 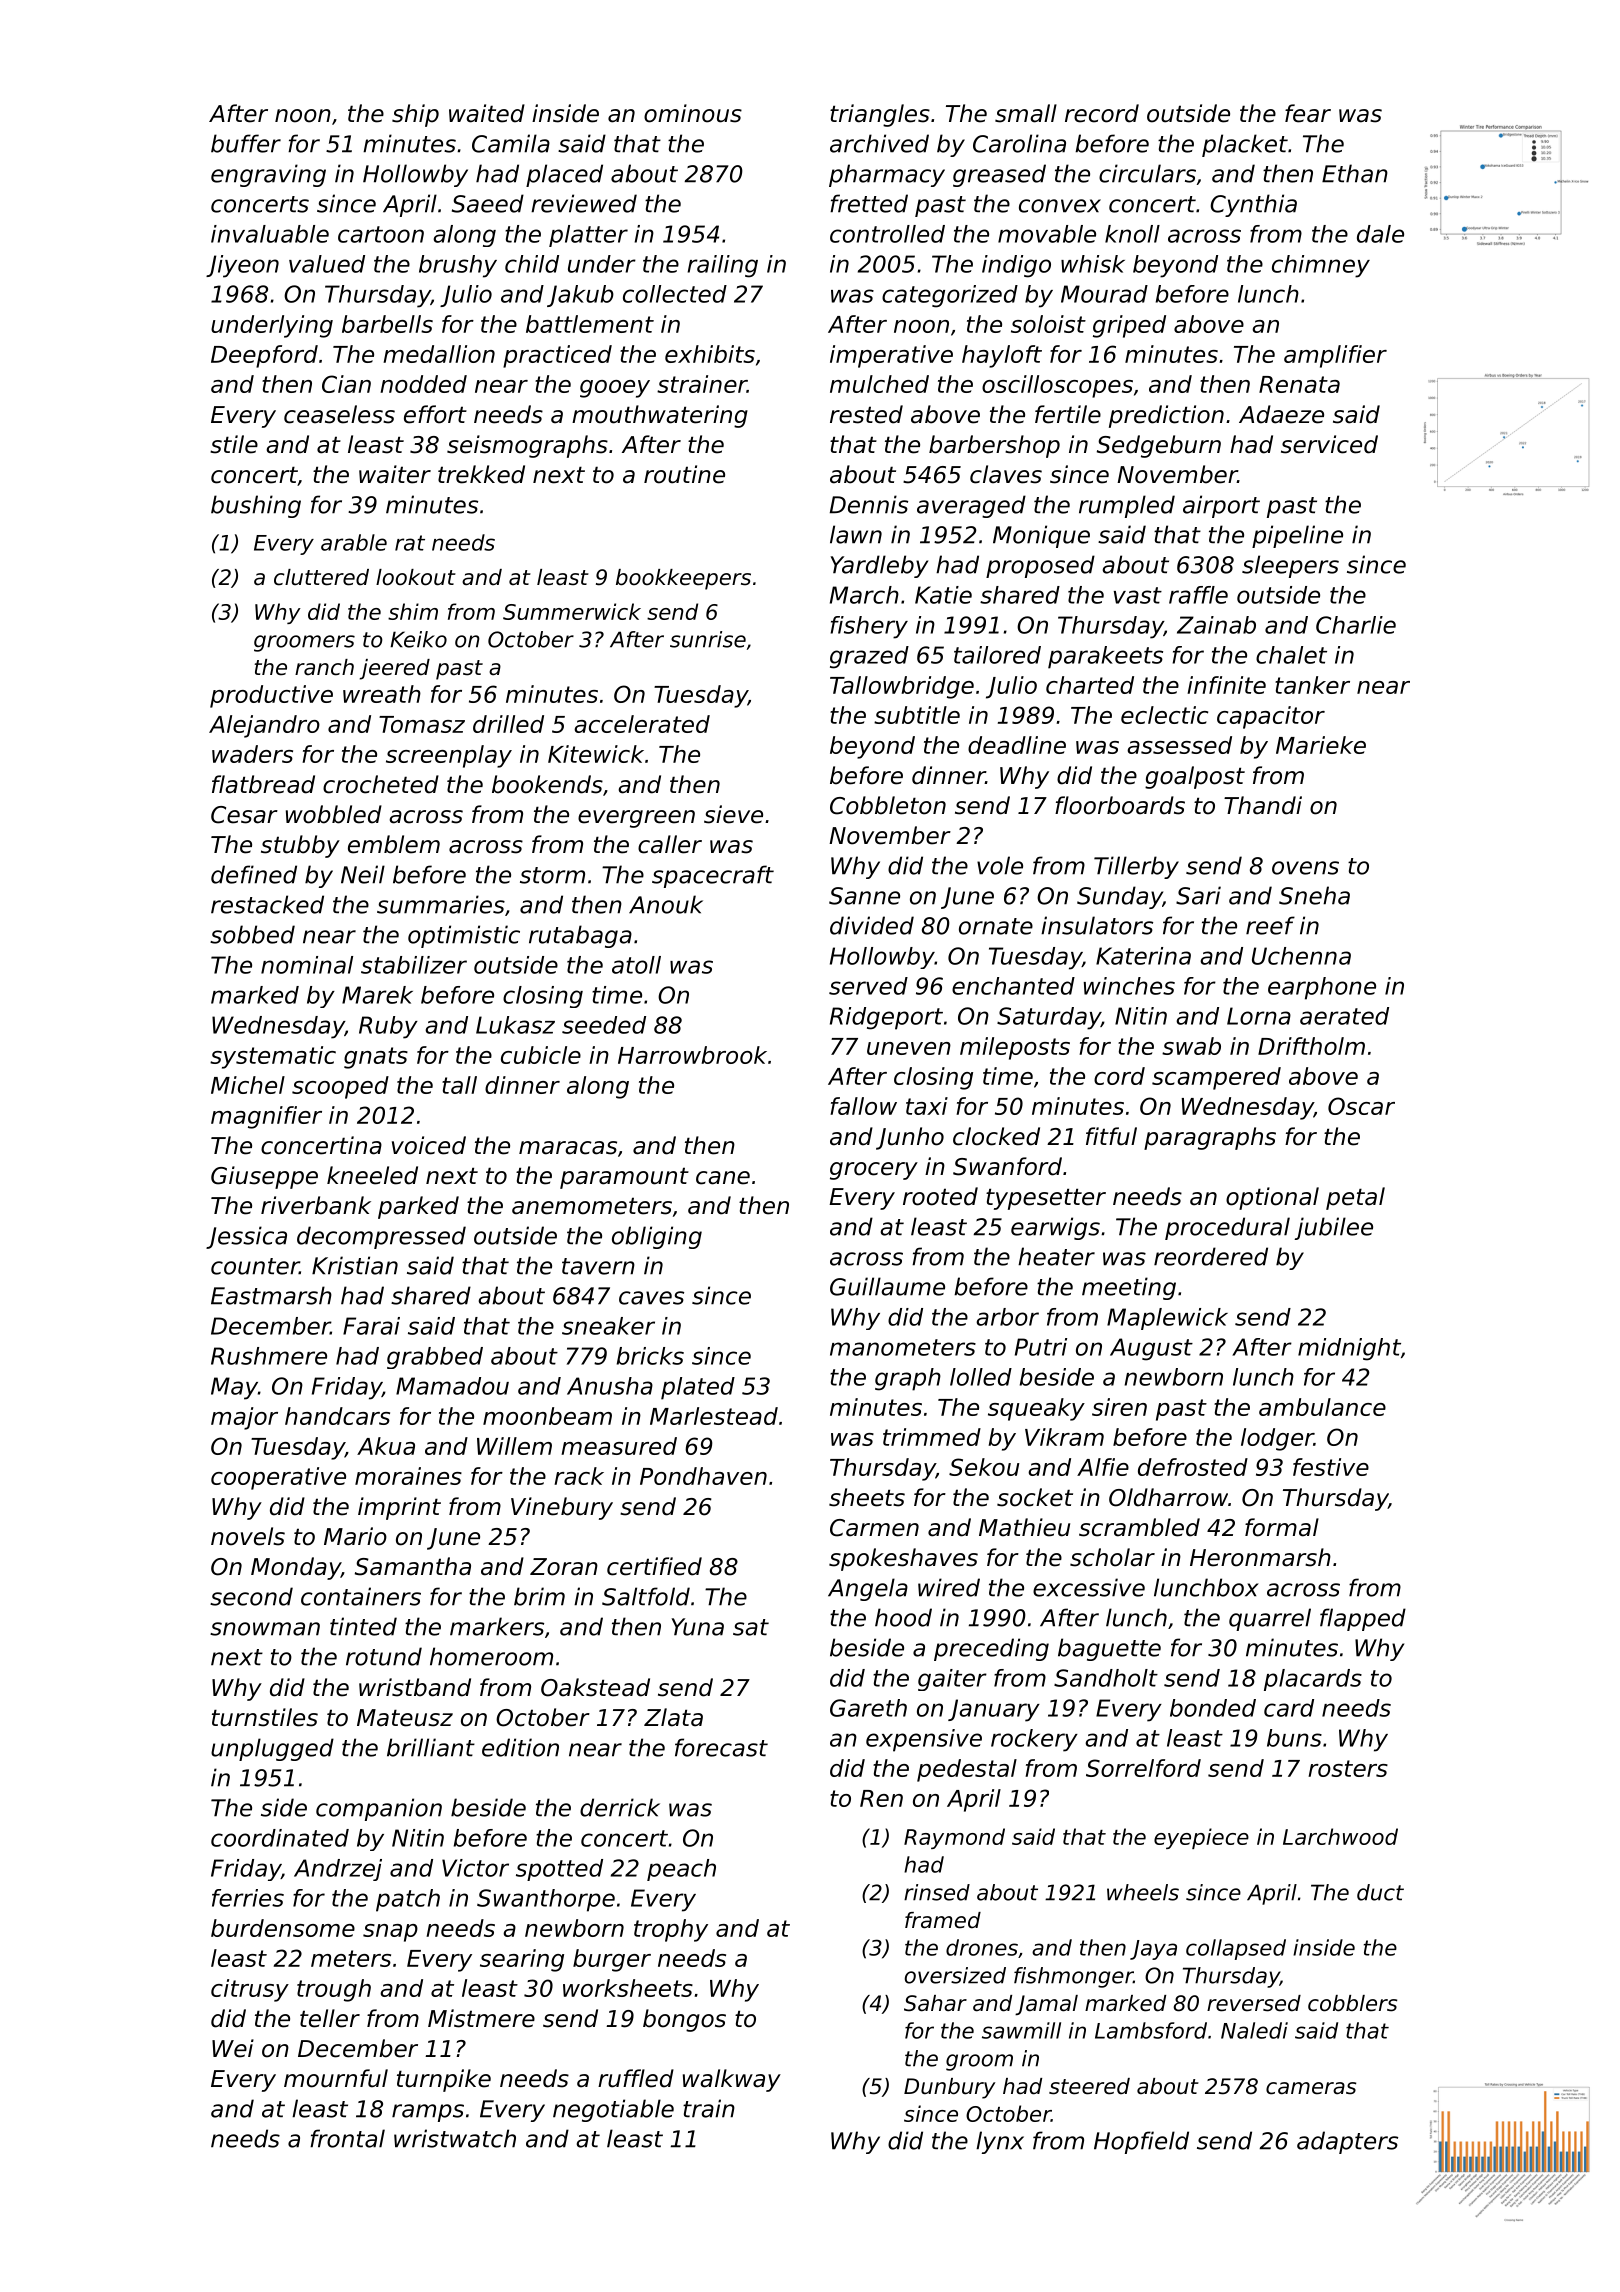 What do you see at coordinates (675, 294) in the page?
I see `collected` at bounding box center [675, 294].
